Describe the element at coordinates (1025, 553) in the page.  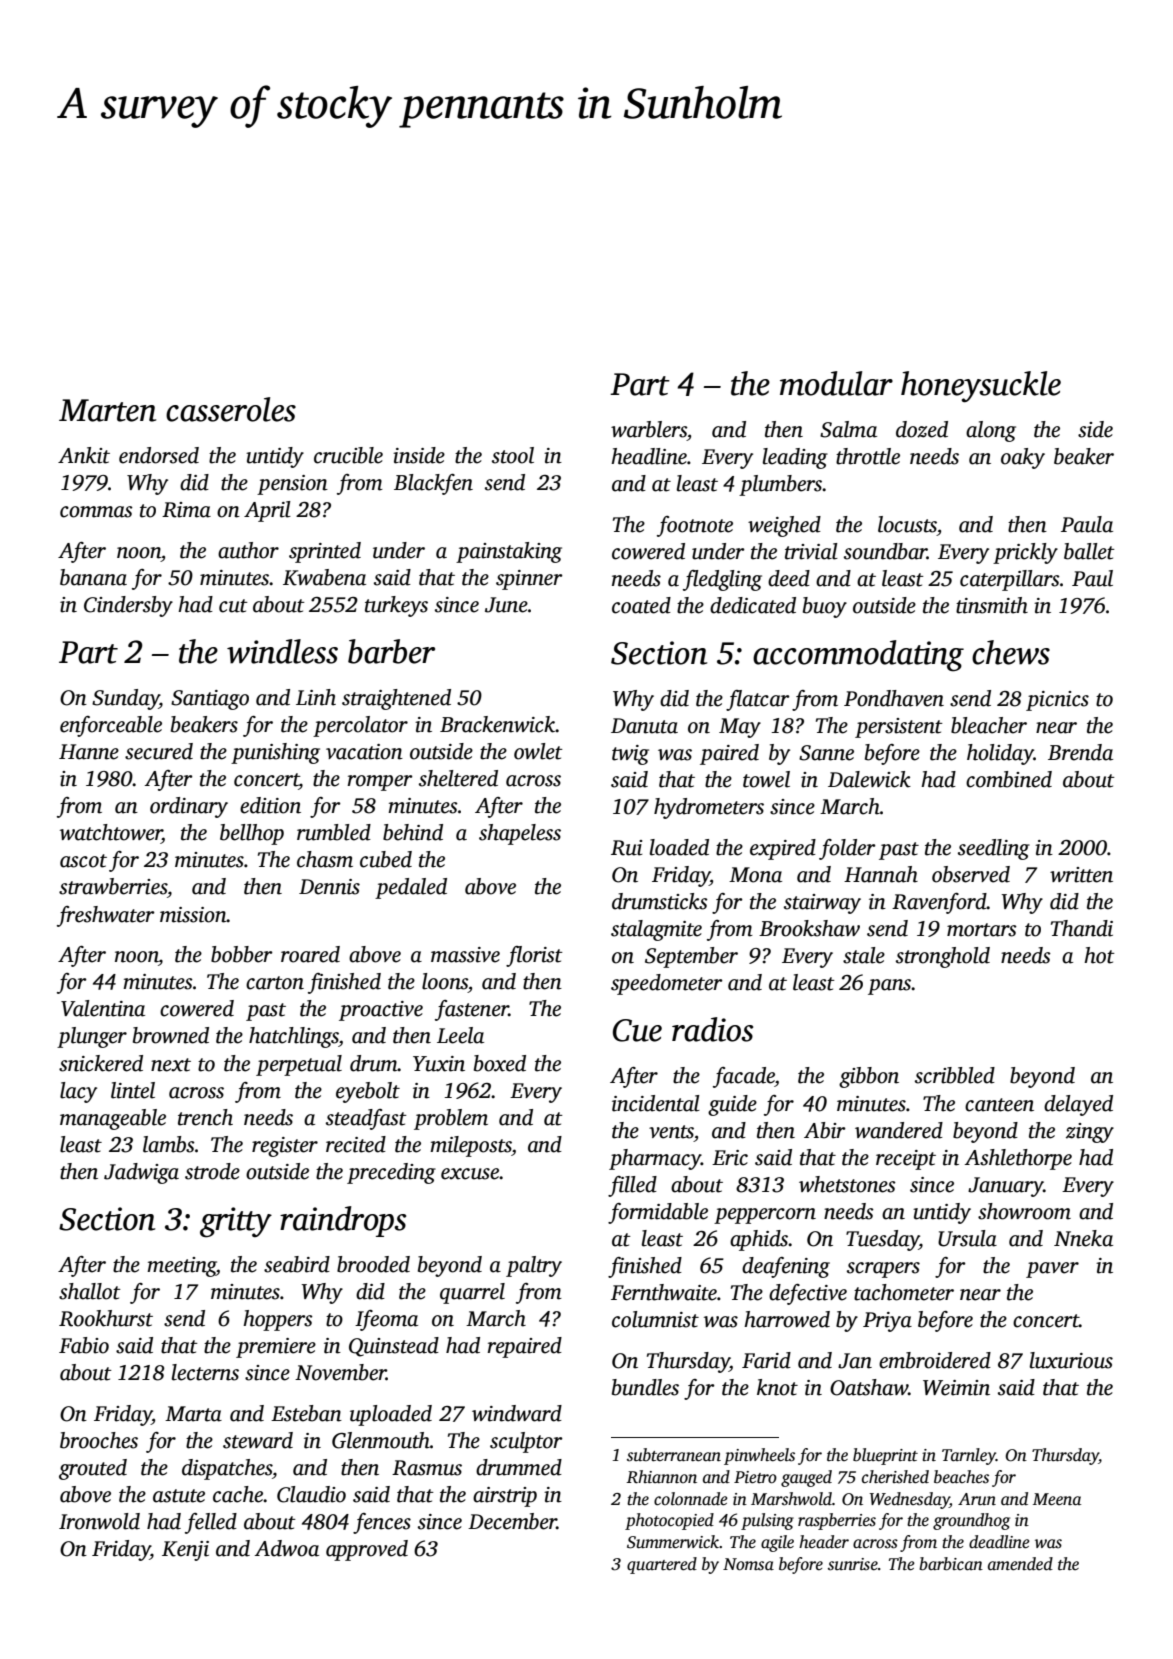
I see `prickly` at that location.
